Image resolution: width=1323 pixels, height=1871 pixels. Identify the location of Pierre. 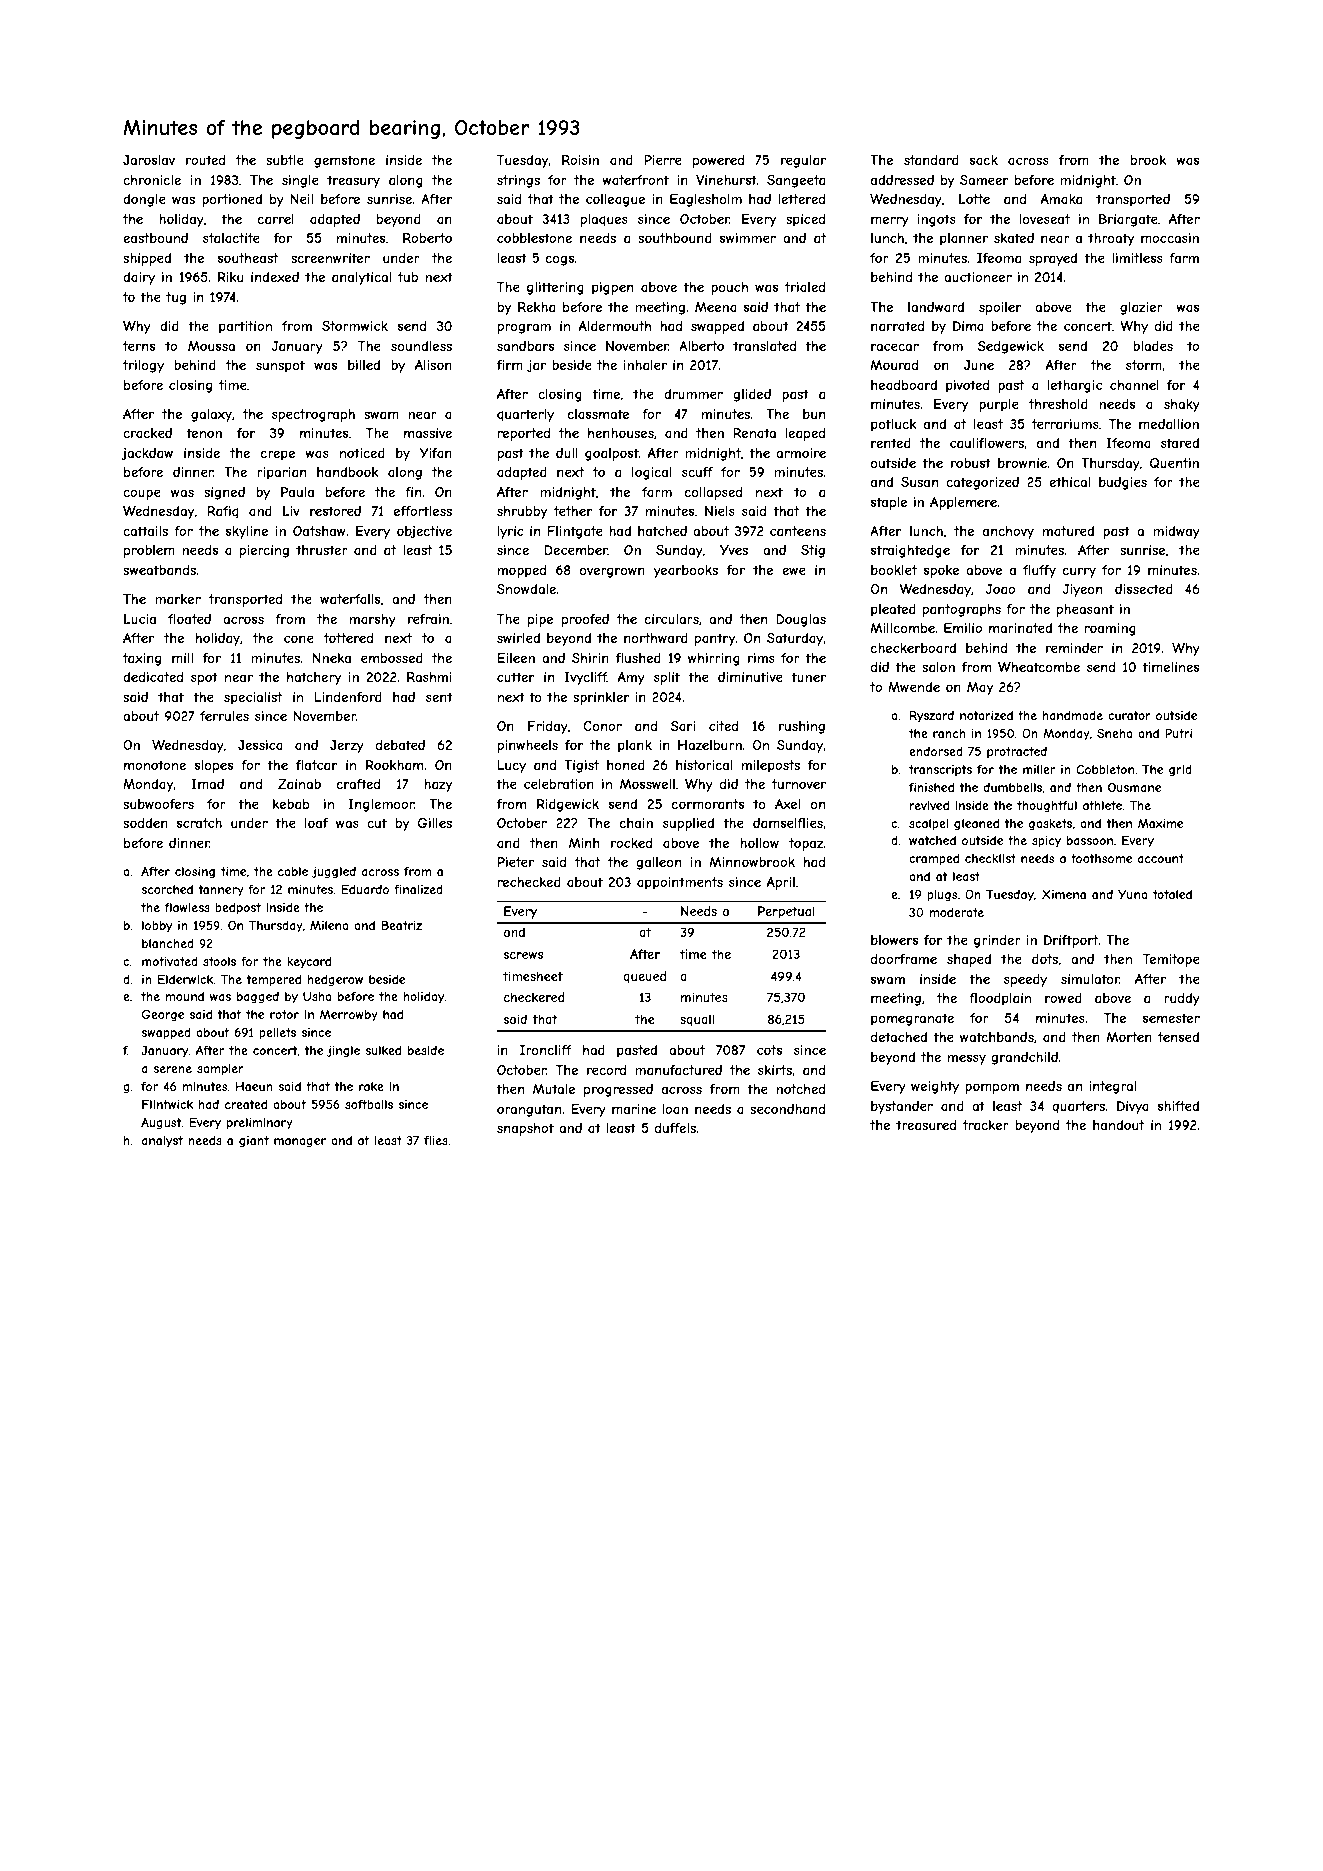
(663, 160).
